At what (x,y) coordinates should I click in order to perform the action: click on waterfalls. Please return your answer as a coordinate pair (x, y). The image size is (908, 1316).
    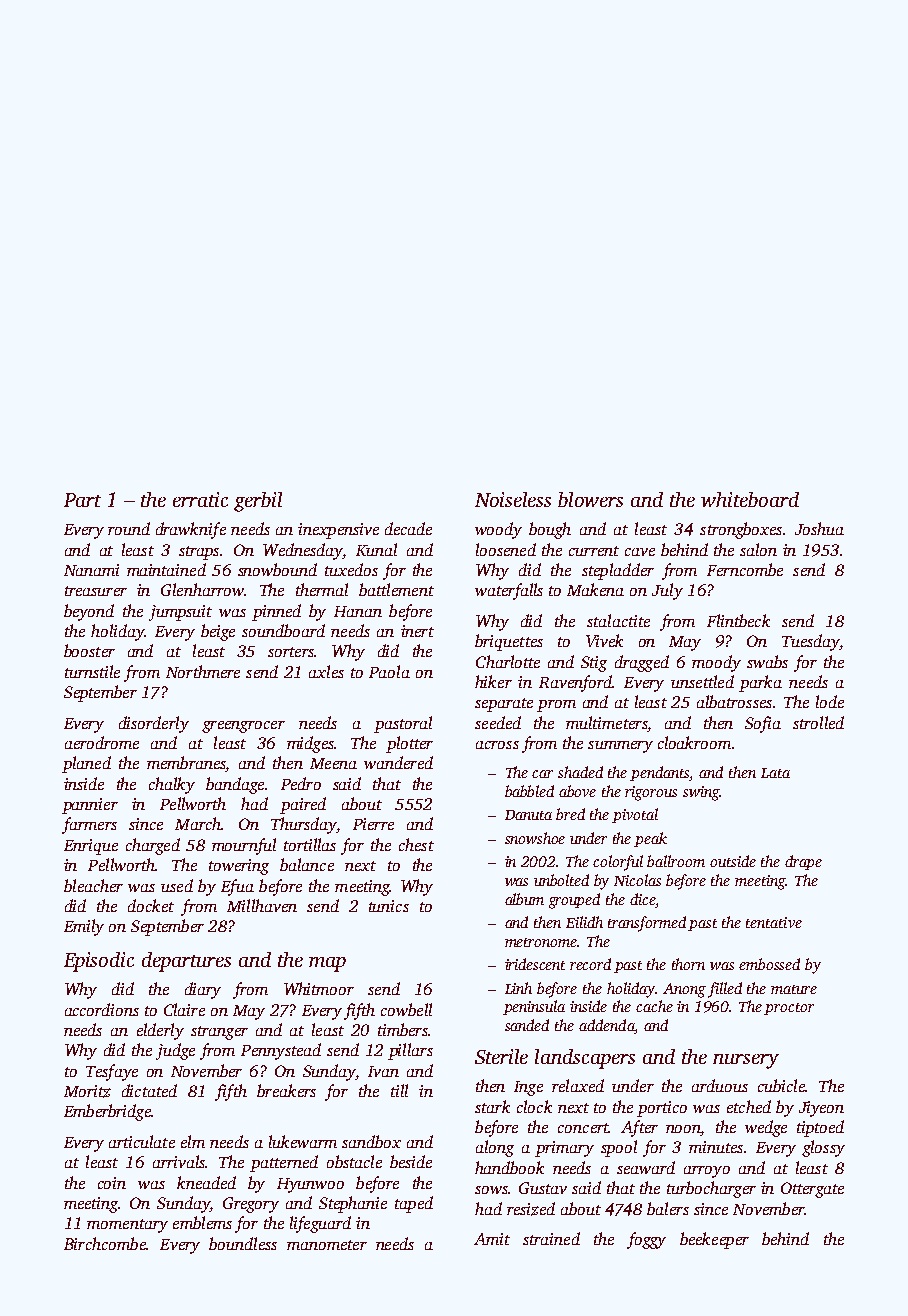
    Looking at the image, I should click on (509, 591).
